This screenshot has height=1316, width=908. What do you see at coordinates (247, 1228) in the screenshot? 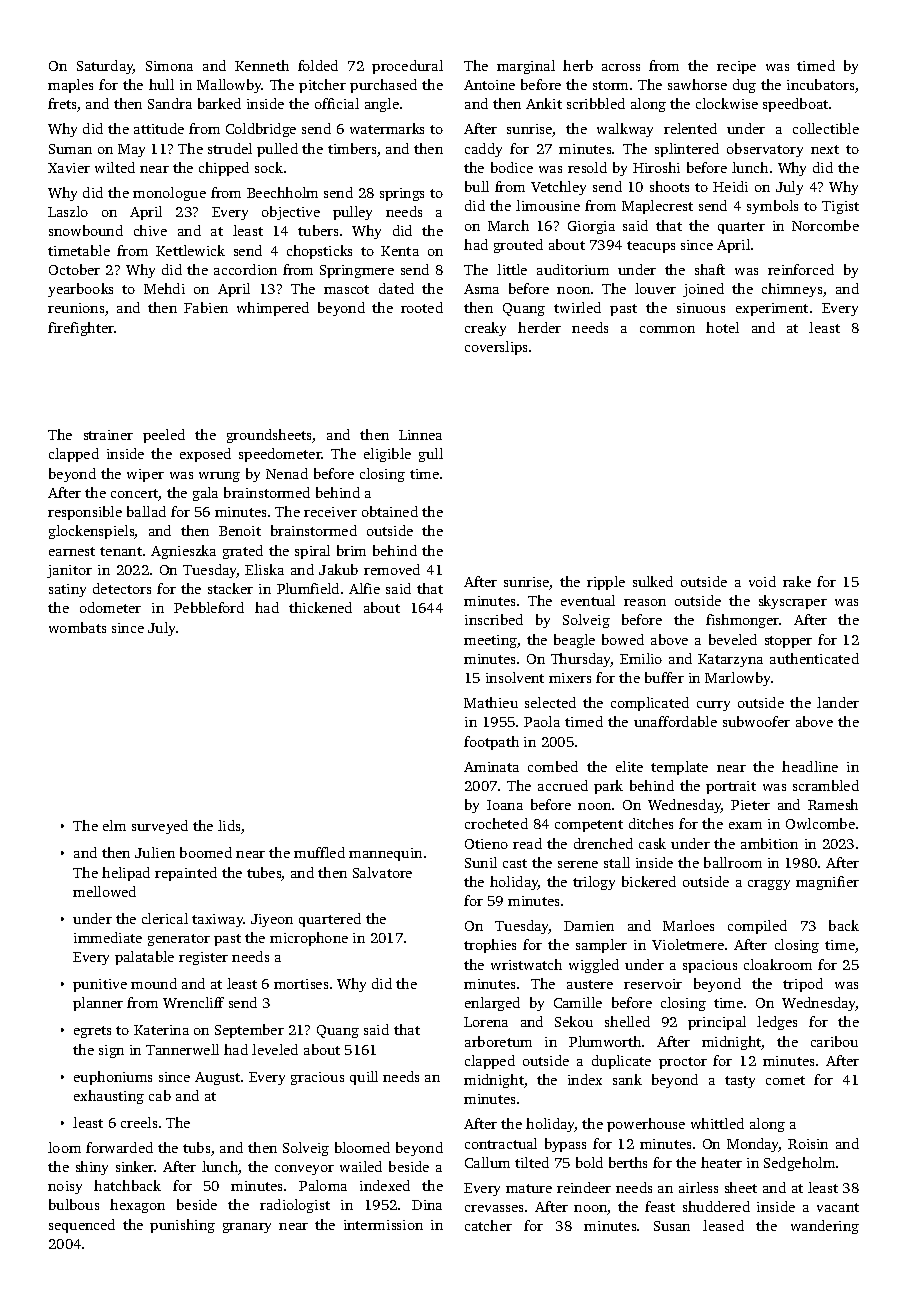
I see `granary` at bounding box center [247, 1228].
